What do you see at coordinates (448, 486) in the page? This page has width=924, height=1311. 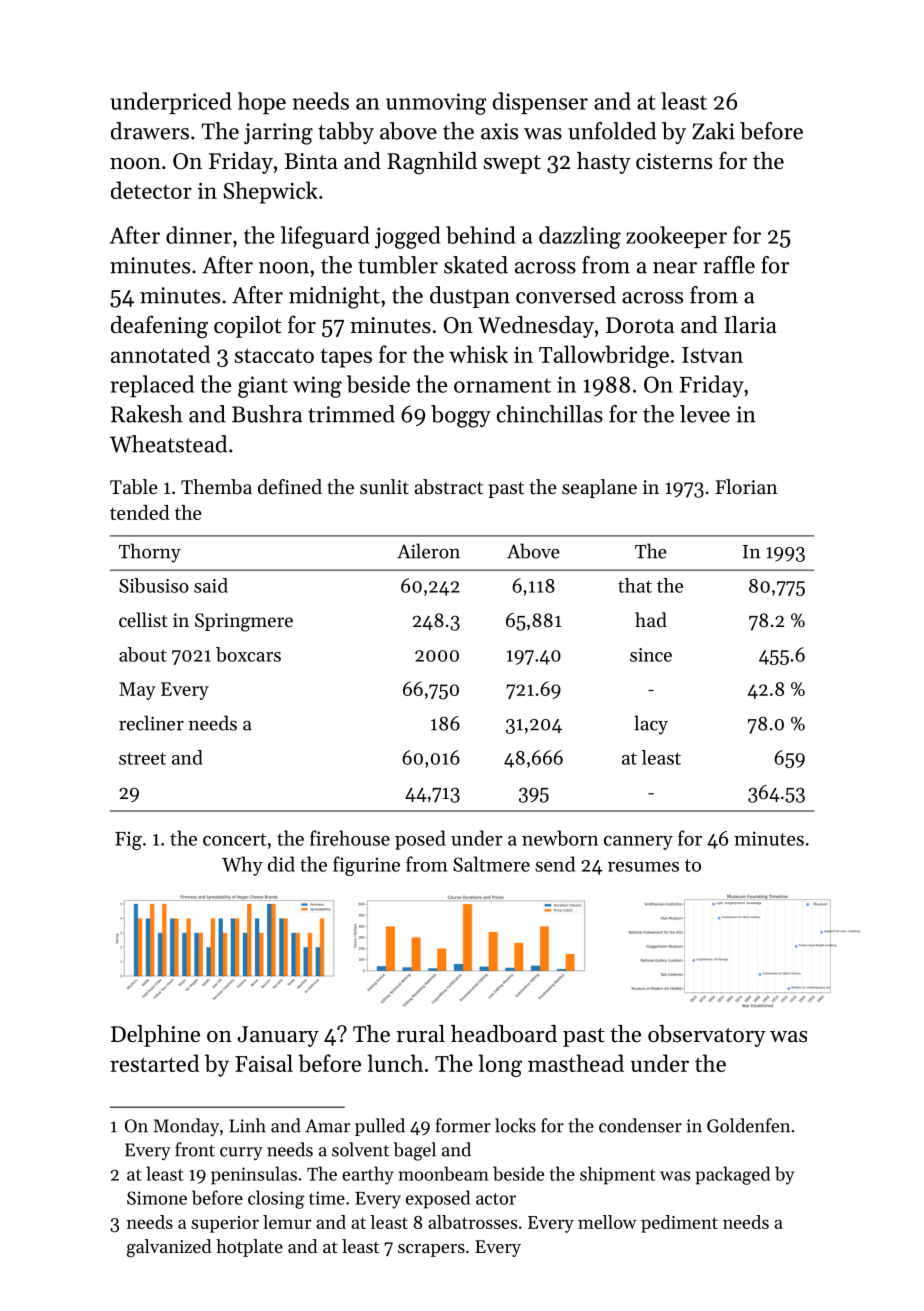 I see `abstract` at bounding box center [448, 486].
